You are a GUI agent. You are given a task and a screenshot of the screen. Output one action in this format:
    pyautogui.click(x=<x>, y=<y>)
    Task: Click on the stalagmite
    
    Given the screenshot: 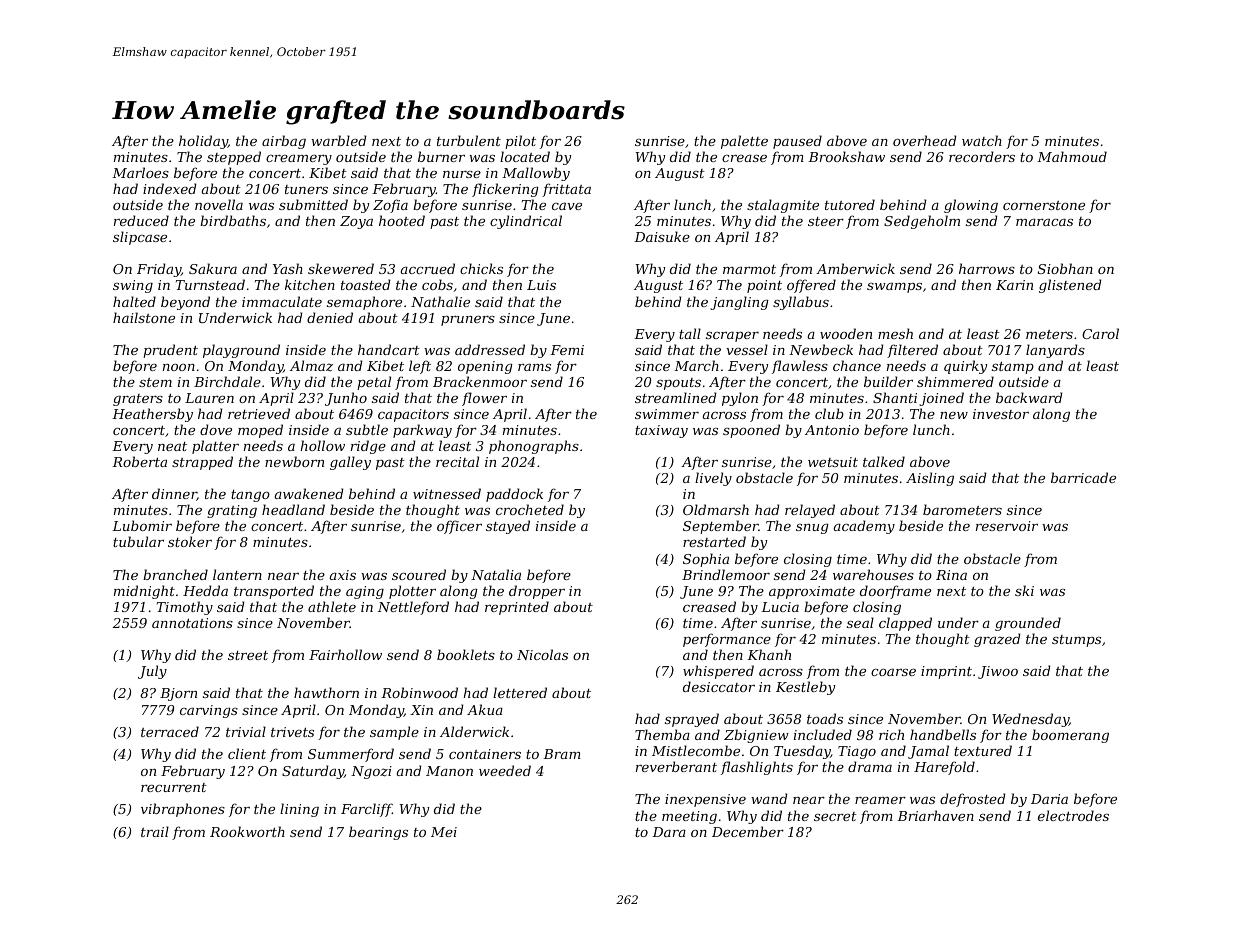 What is the action you would take?
    pyautogui.click(x=783, y=206)
